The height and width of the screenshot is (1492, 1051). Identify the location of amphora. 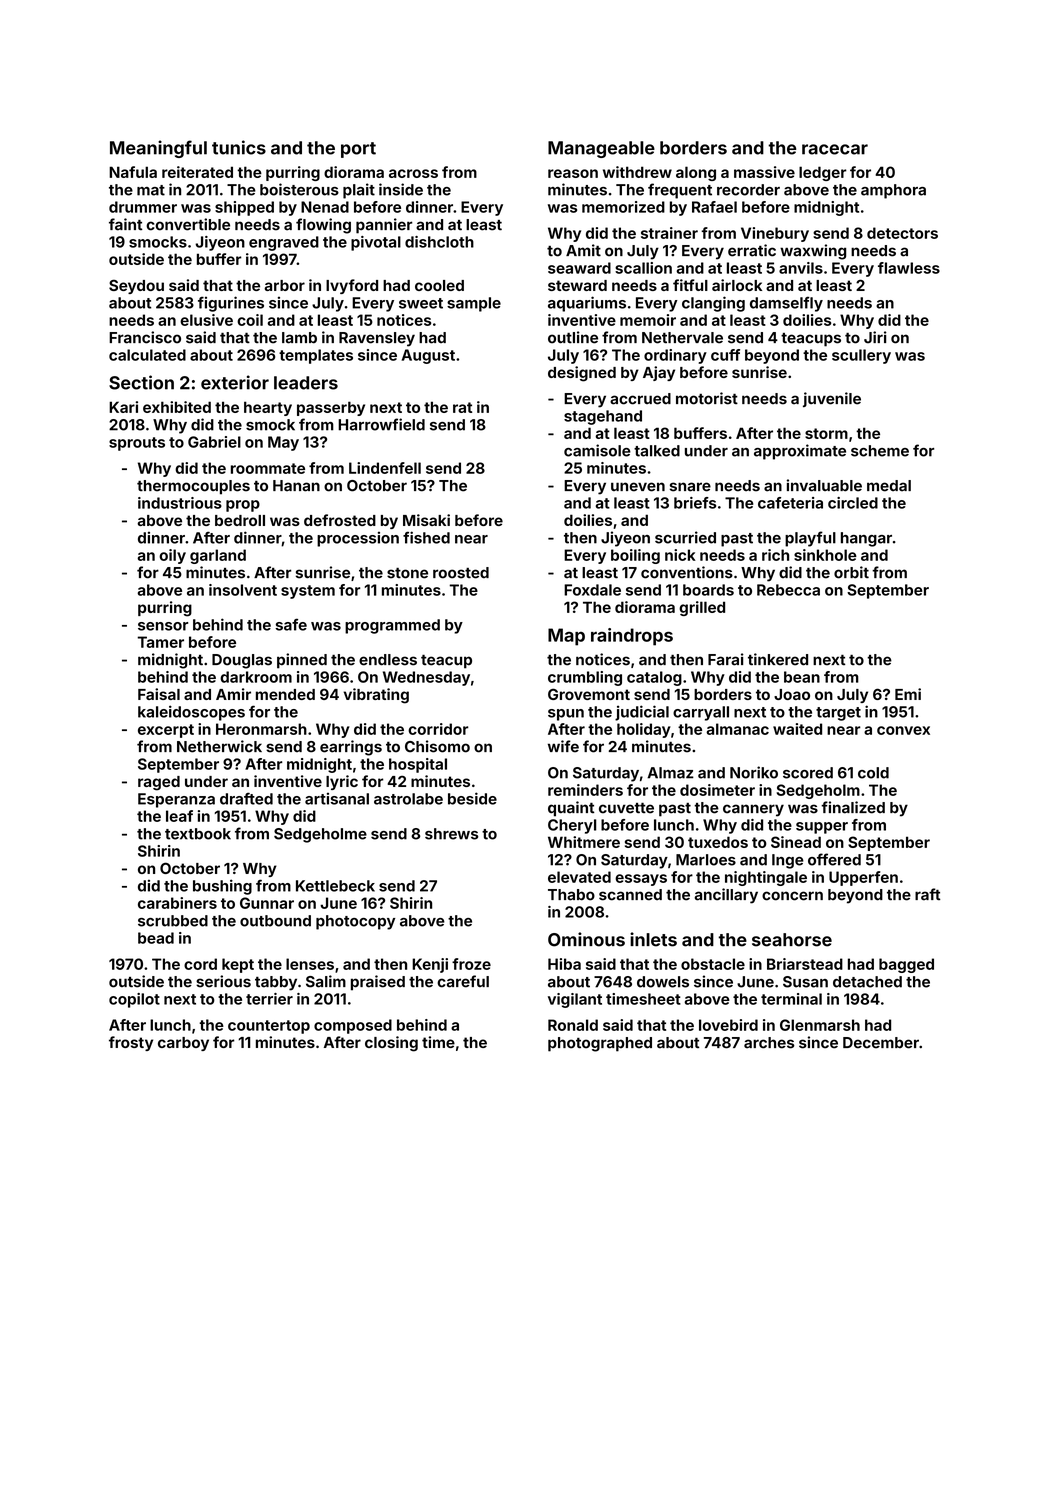
(893, 191).
